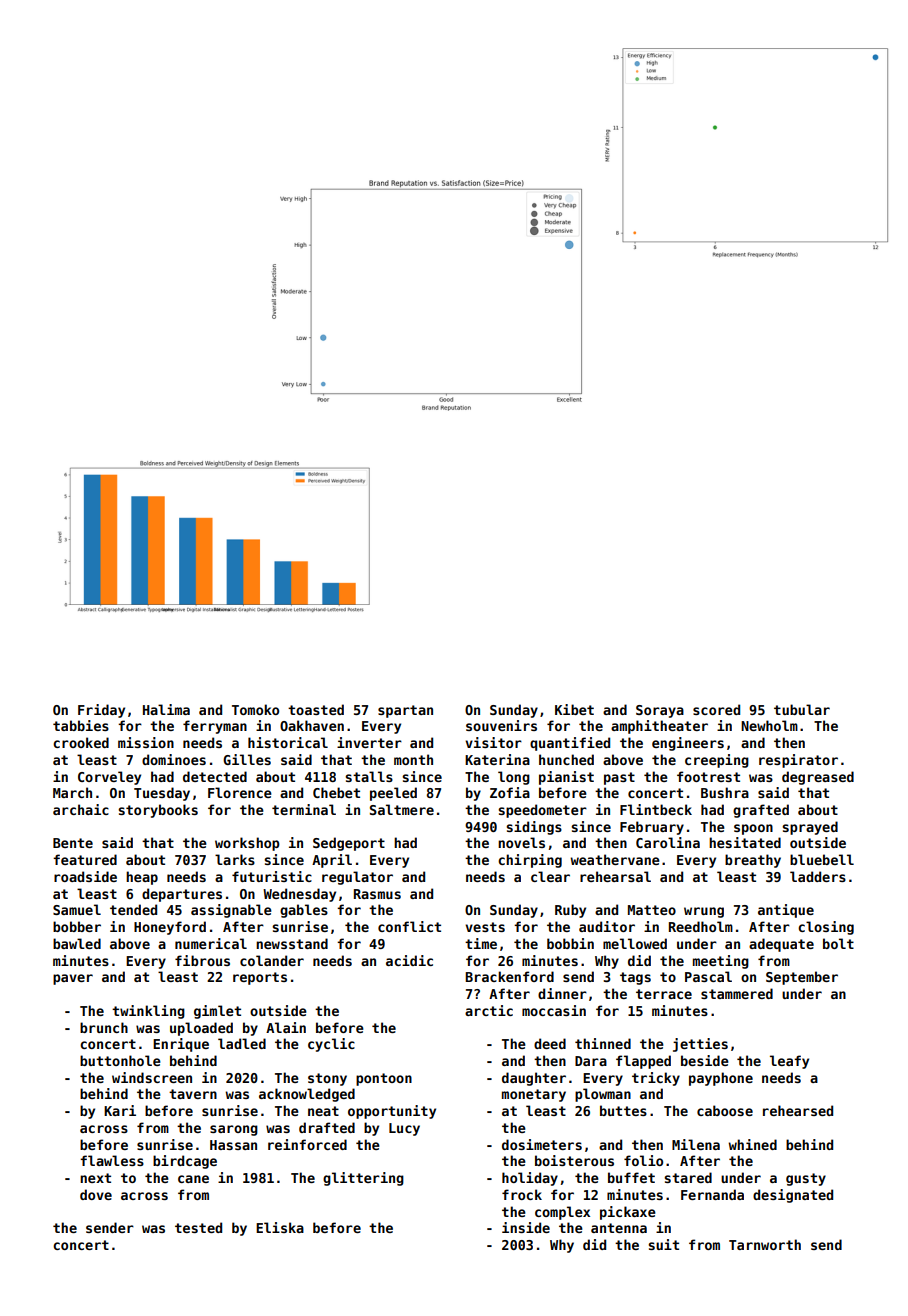  I want to click on leafy, so click(789, 1062).
